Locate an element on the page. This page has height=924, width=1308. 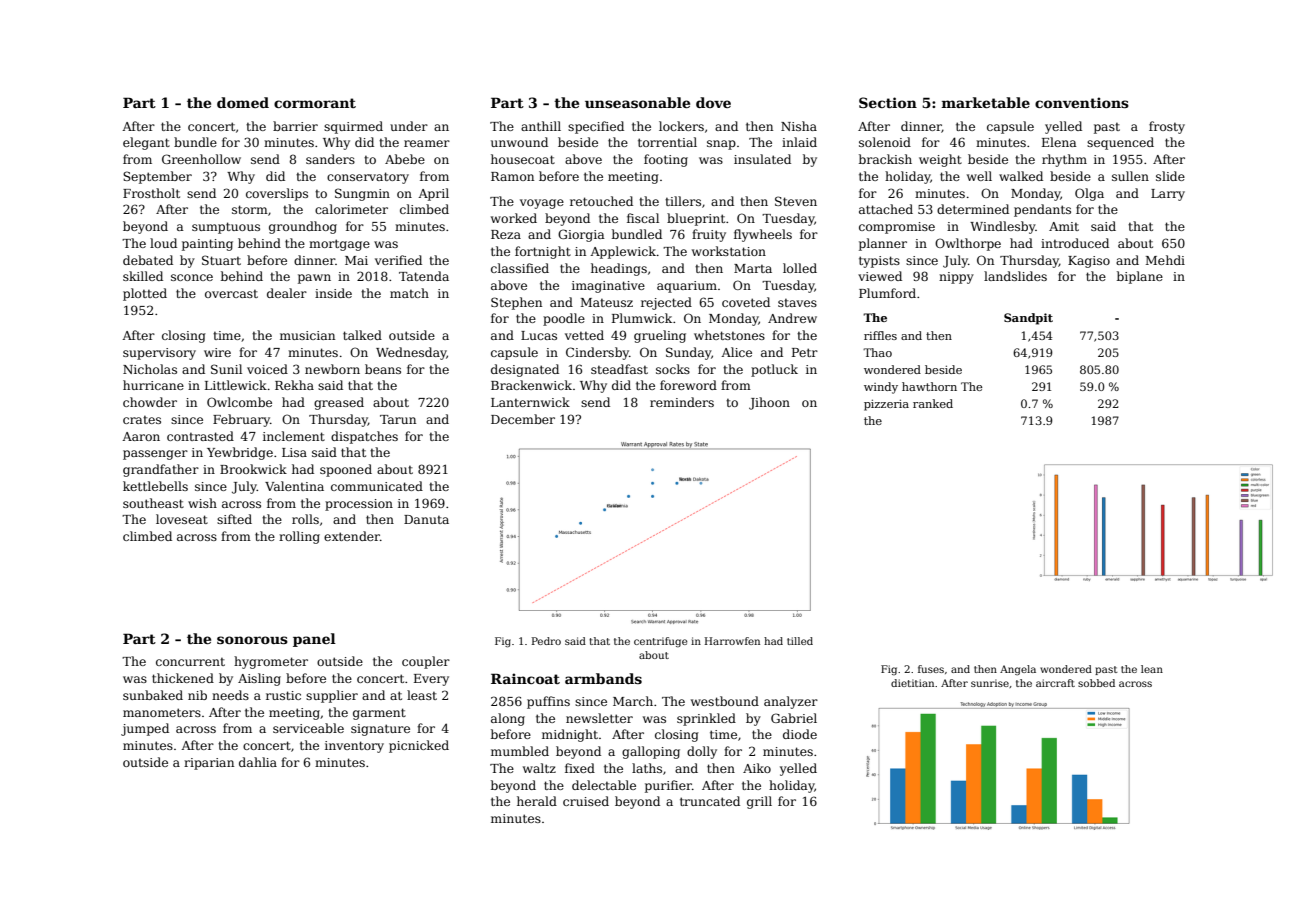
fixed is located at coordinates (580, 768).
